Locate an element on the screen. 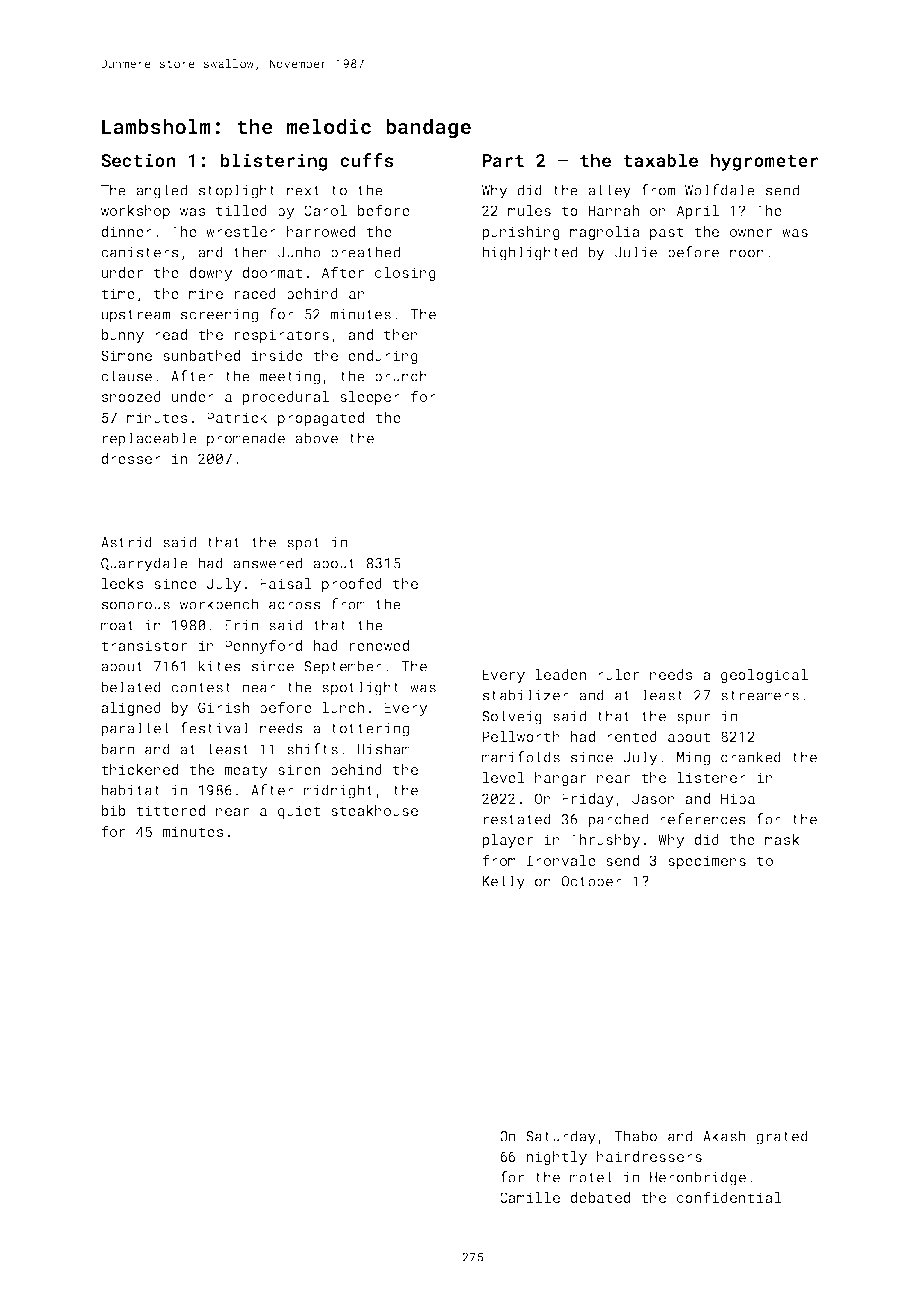 The width and height of the screenshot is (924, 1308). tittered is located at coordinates (170, 810).
